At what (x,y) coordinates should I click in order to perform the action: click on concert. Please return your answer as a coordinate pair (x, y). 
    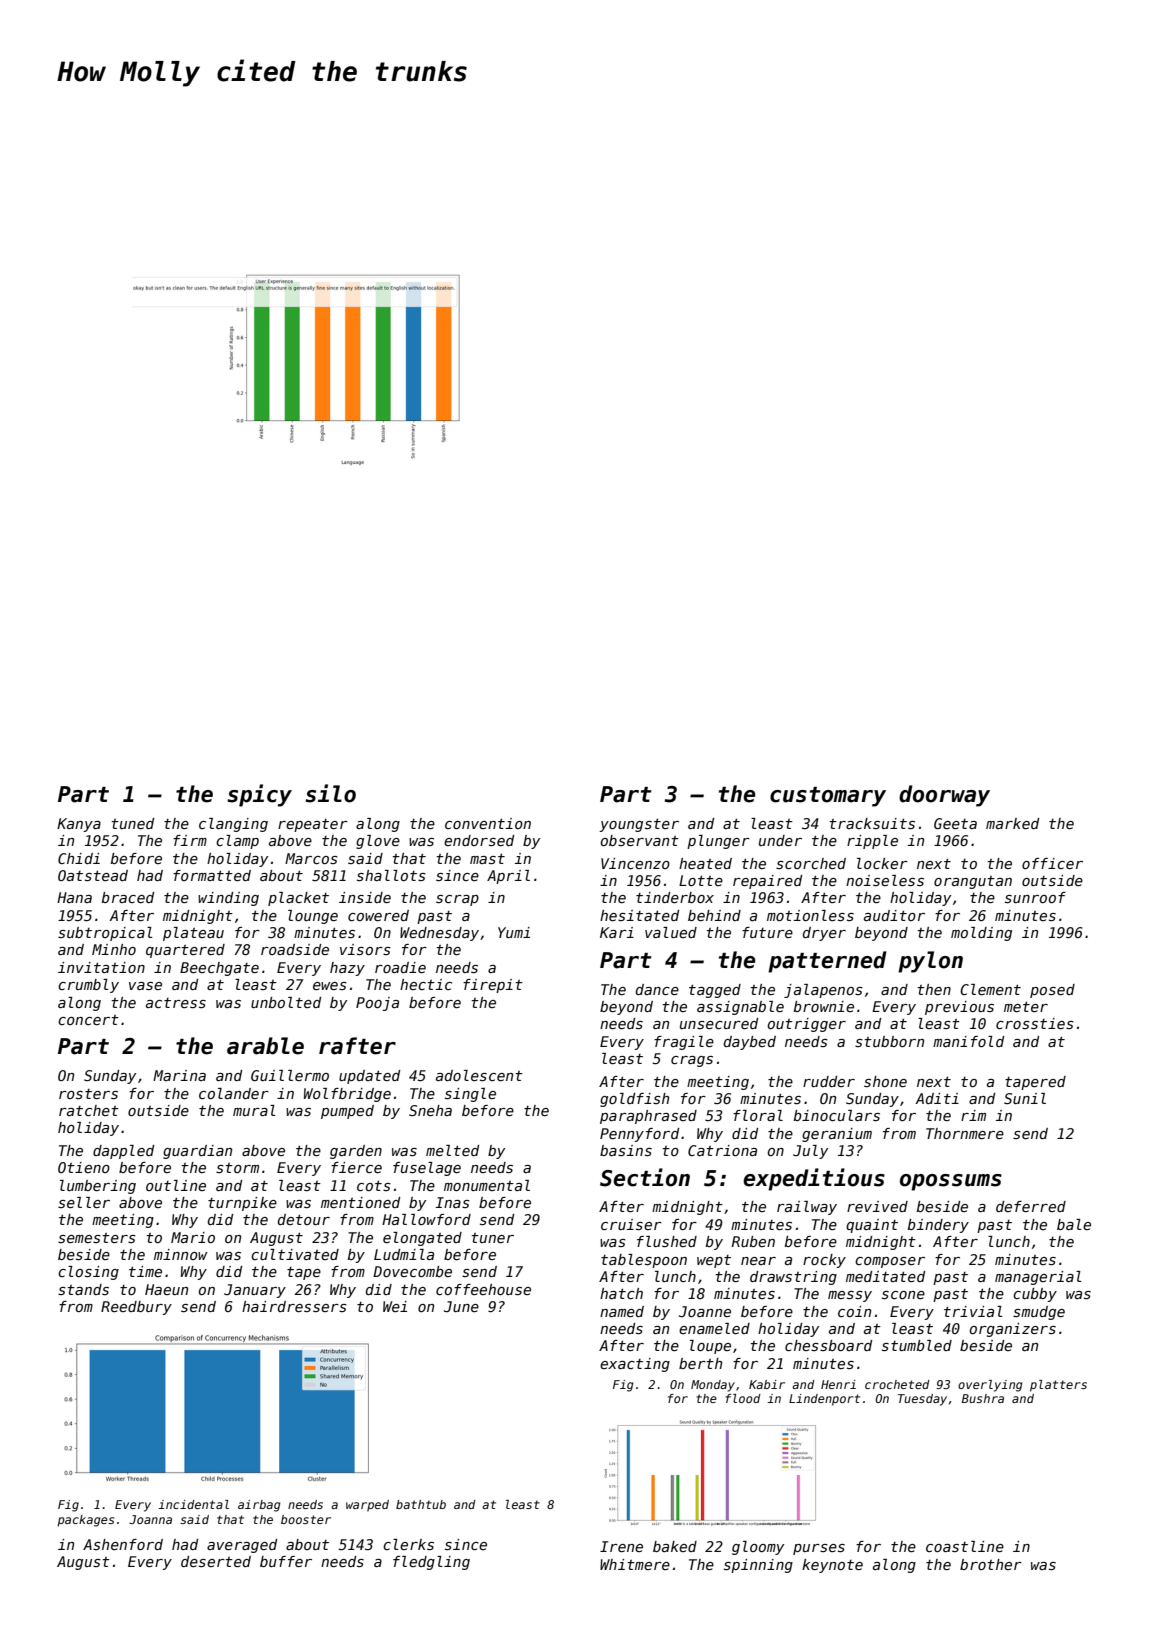
    Looking at the image, I should click on (88, 1020).
